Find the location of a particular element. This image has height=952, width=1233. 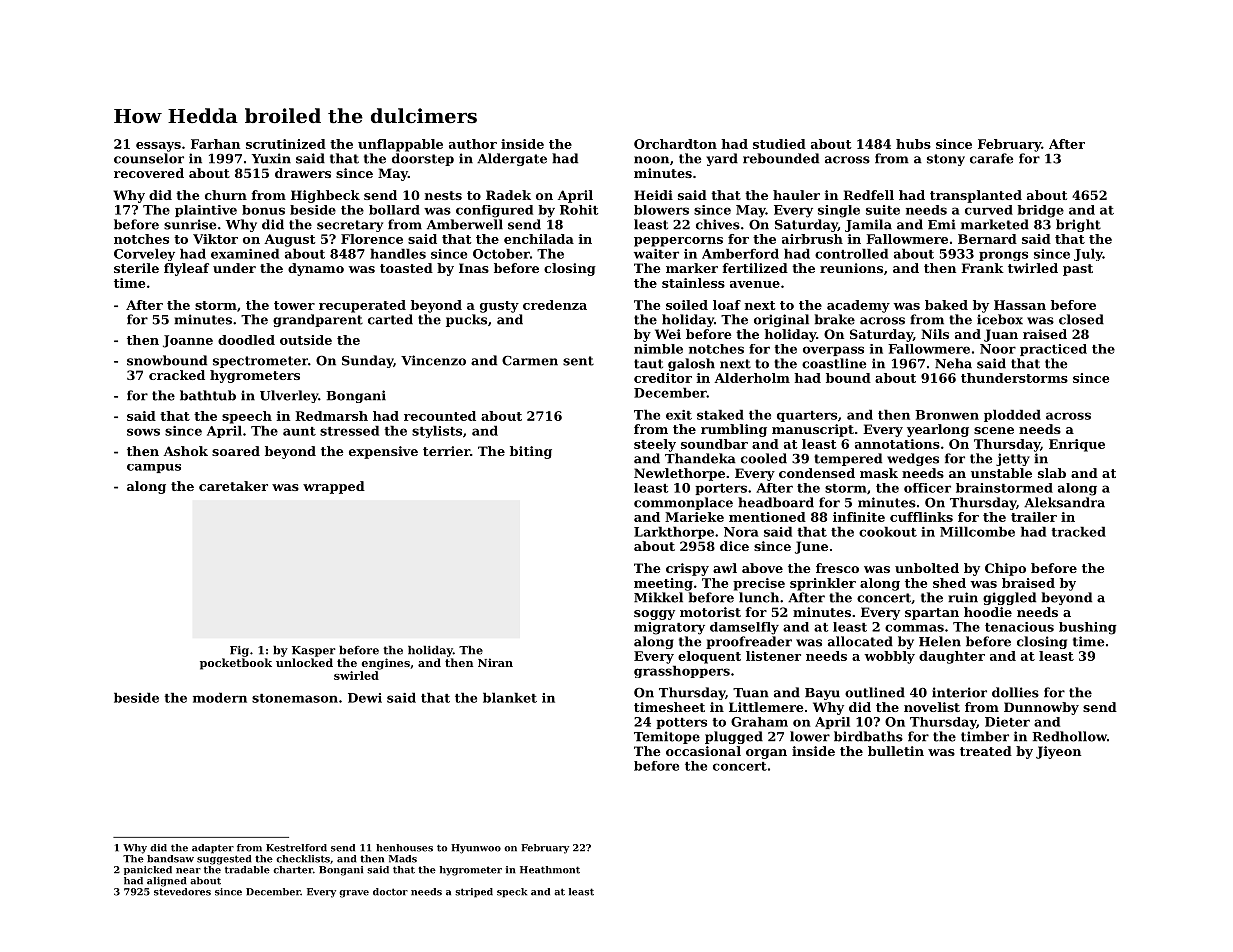

hubs is located at coordinates (913, 144).
